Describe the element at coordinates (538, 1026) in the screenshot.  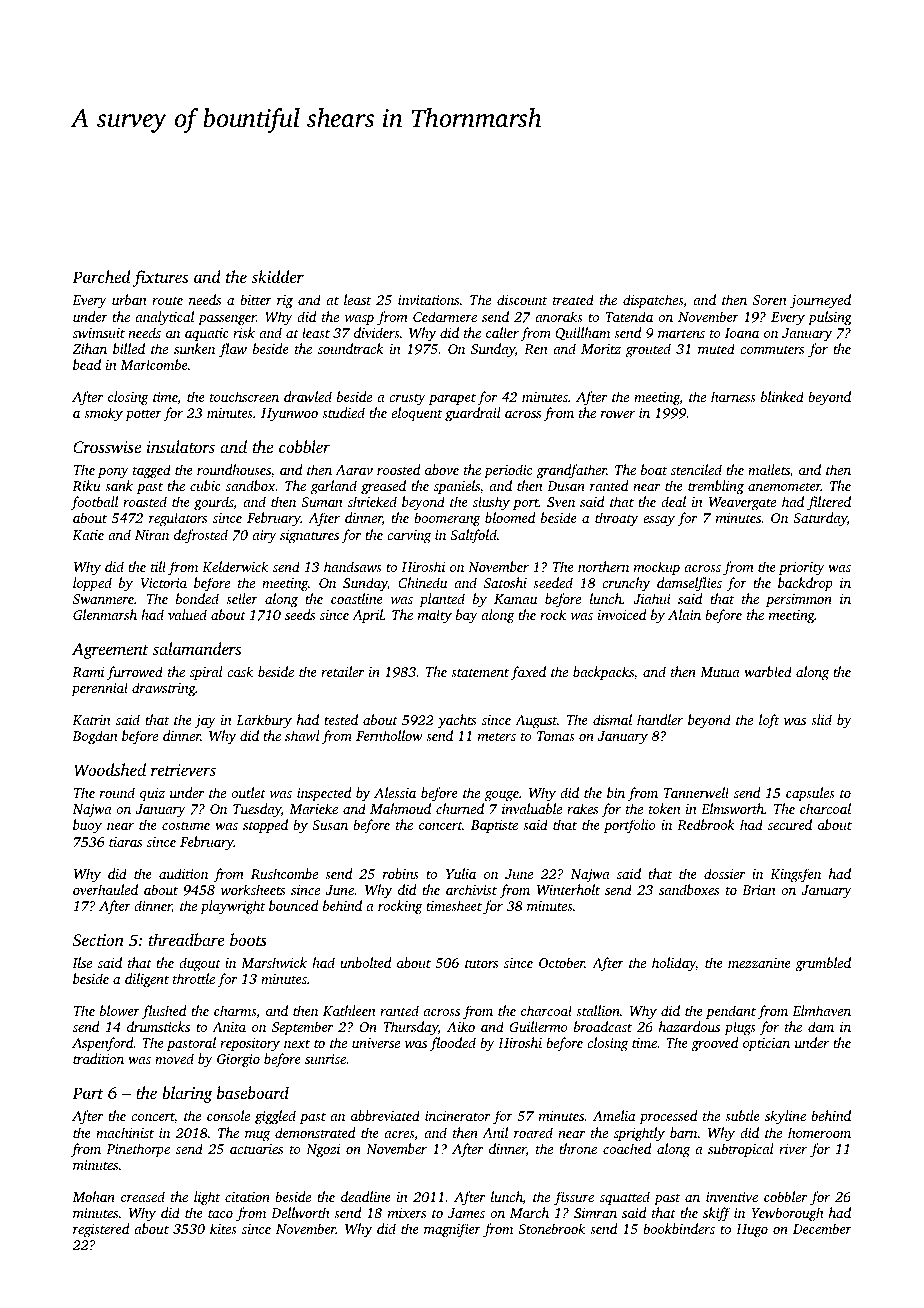
I see `Guillermo` at that location.
